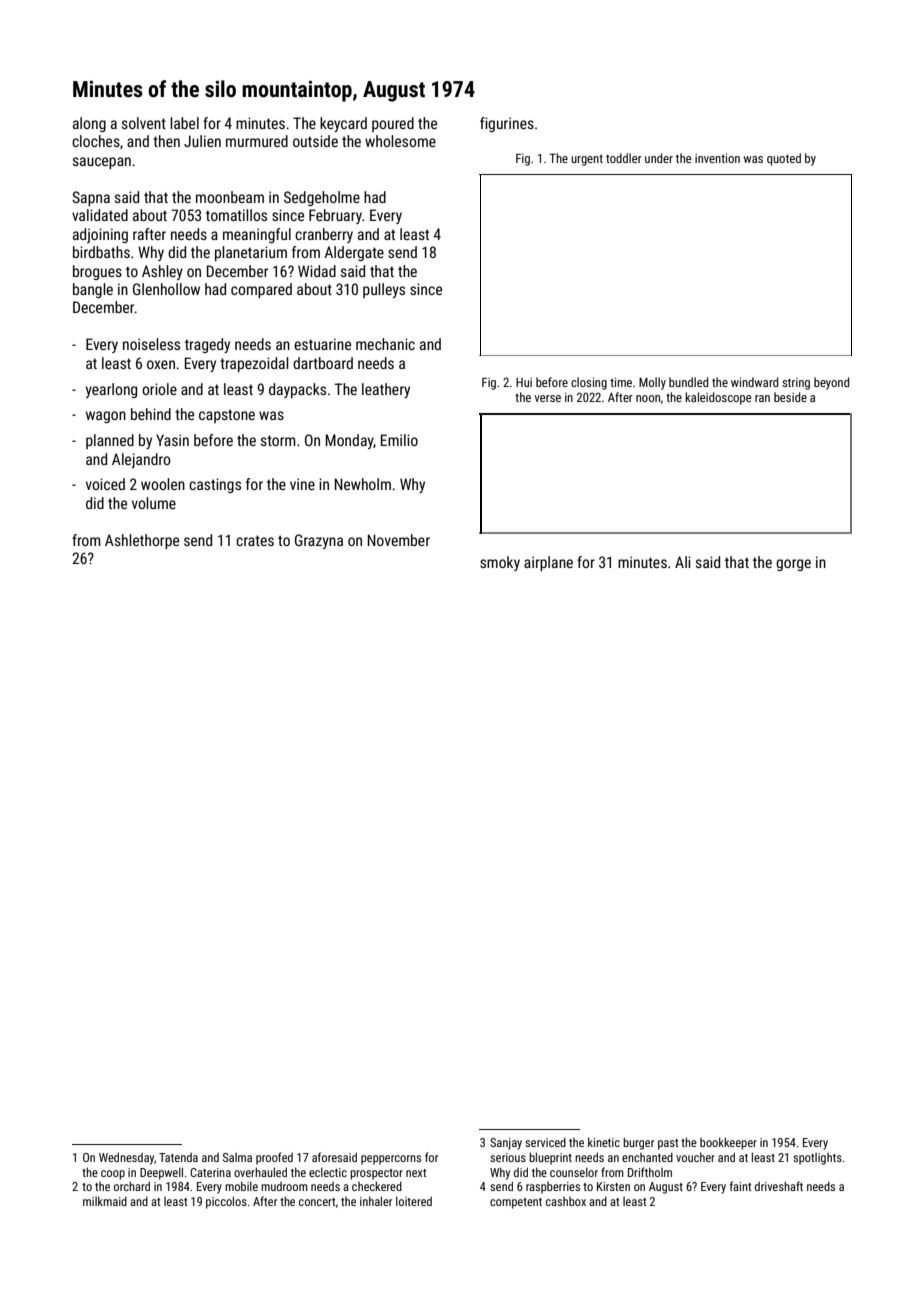  I want to click on driveshaft, so click(779, 1186).
